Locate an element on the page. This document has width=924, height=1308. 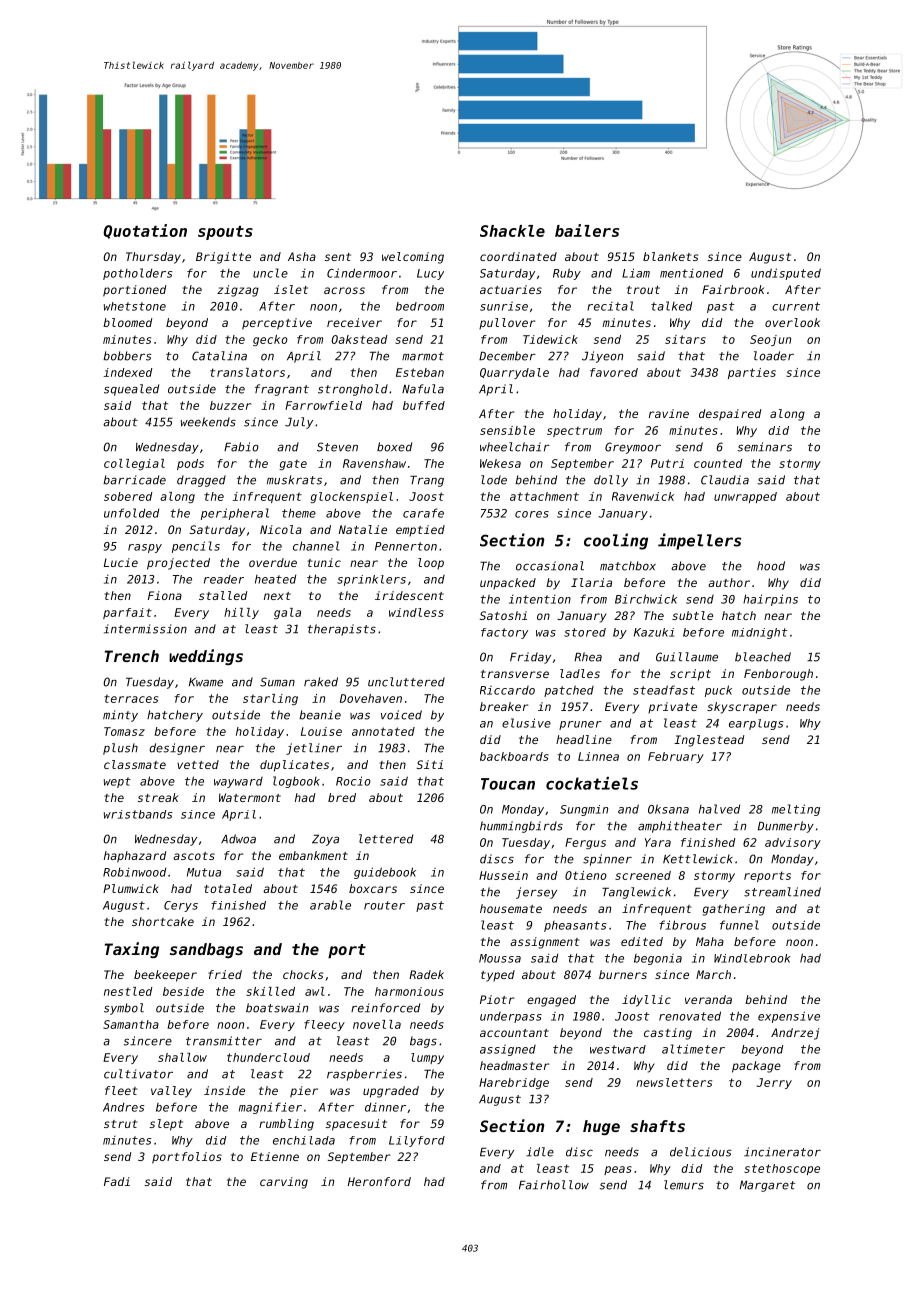
Heronford is located at coordinates (379, 1181).
